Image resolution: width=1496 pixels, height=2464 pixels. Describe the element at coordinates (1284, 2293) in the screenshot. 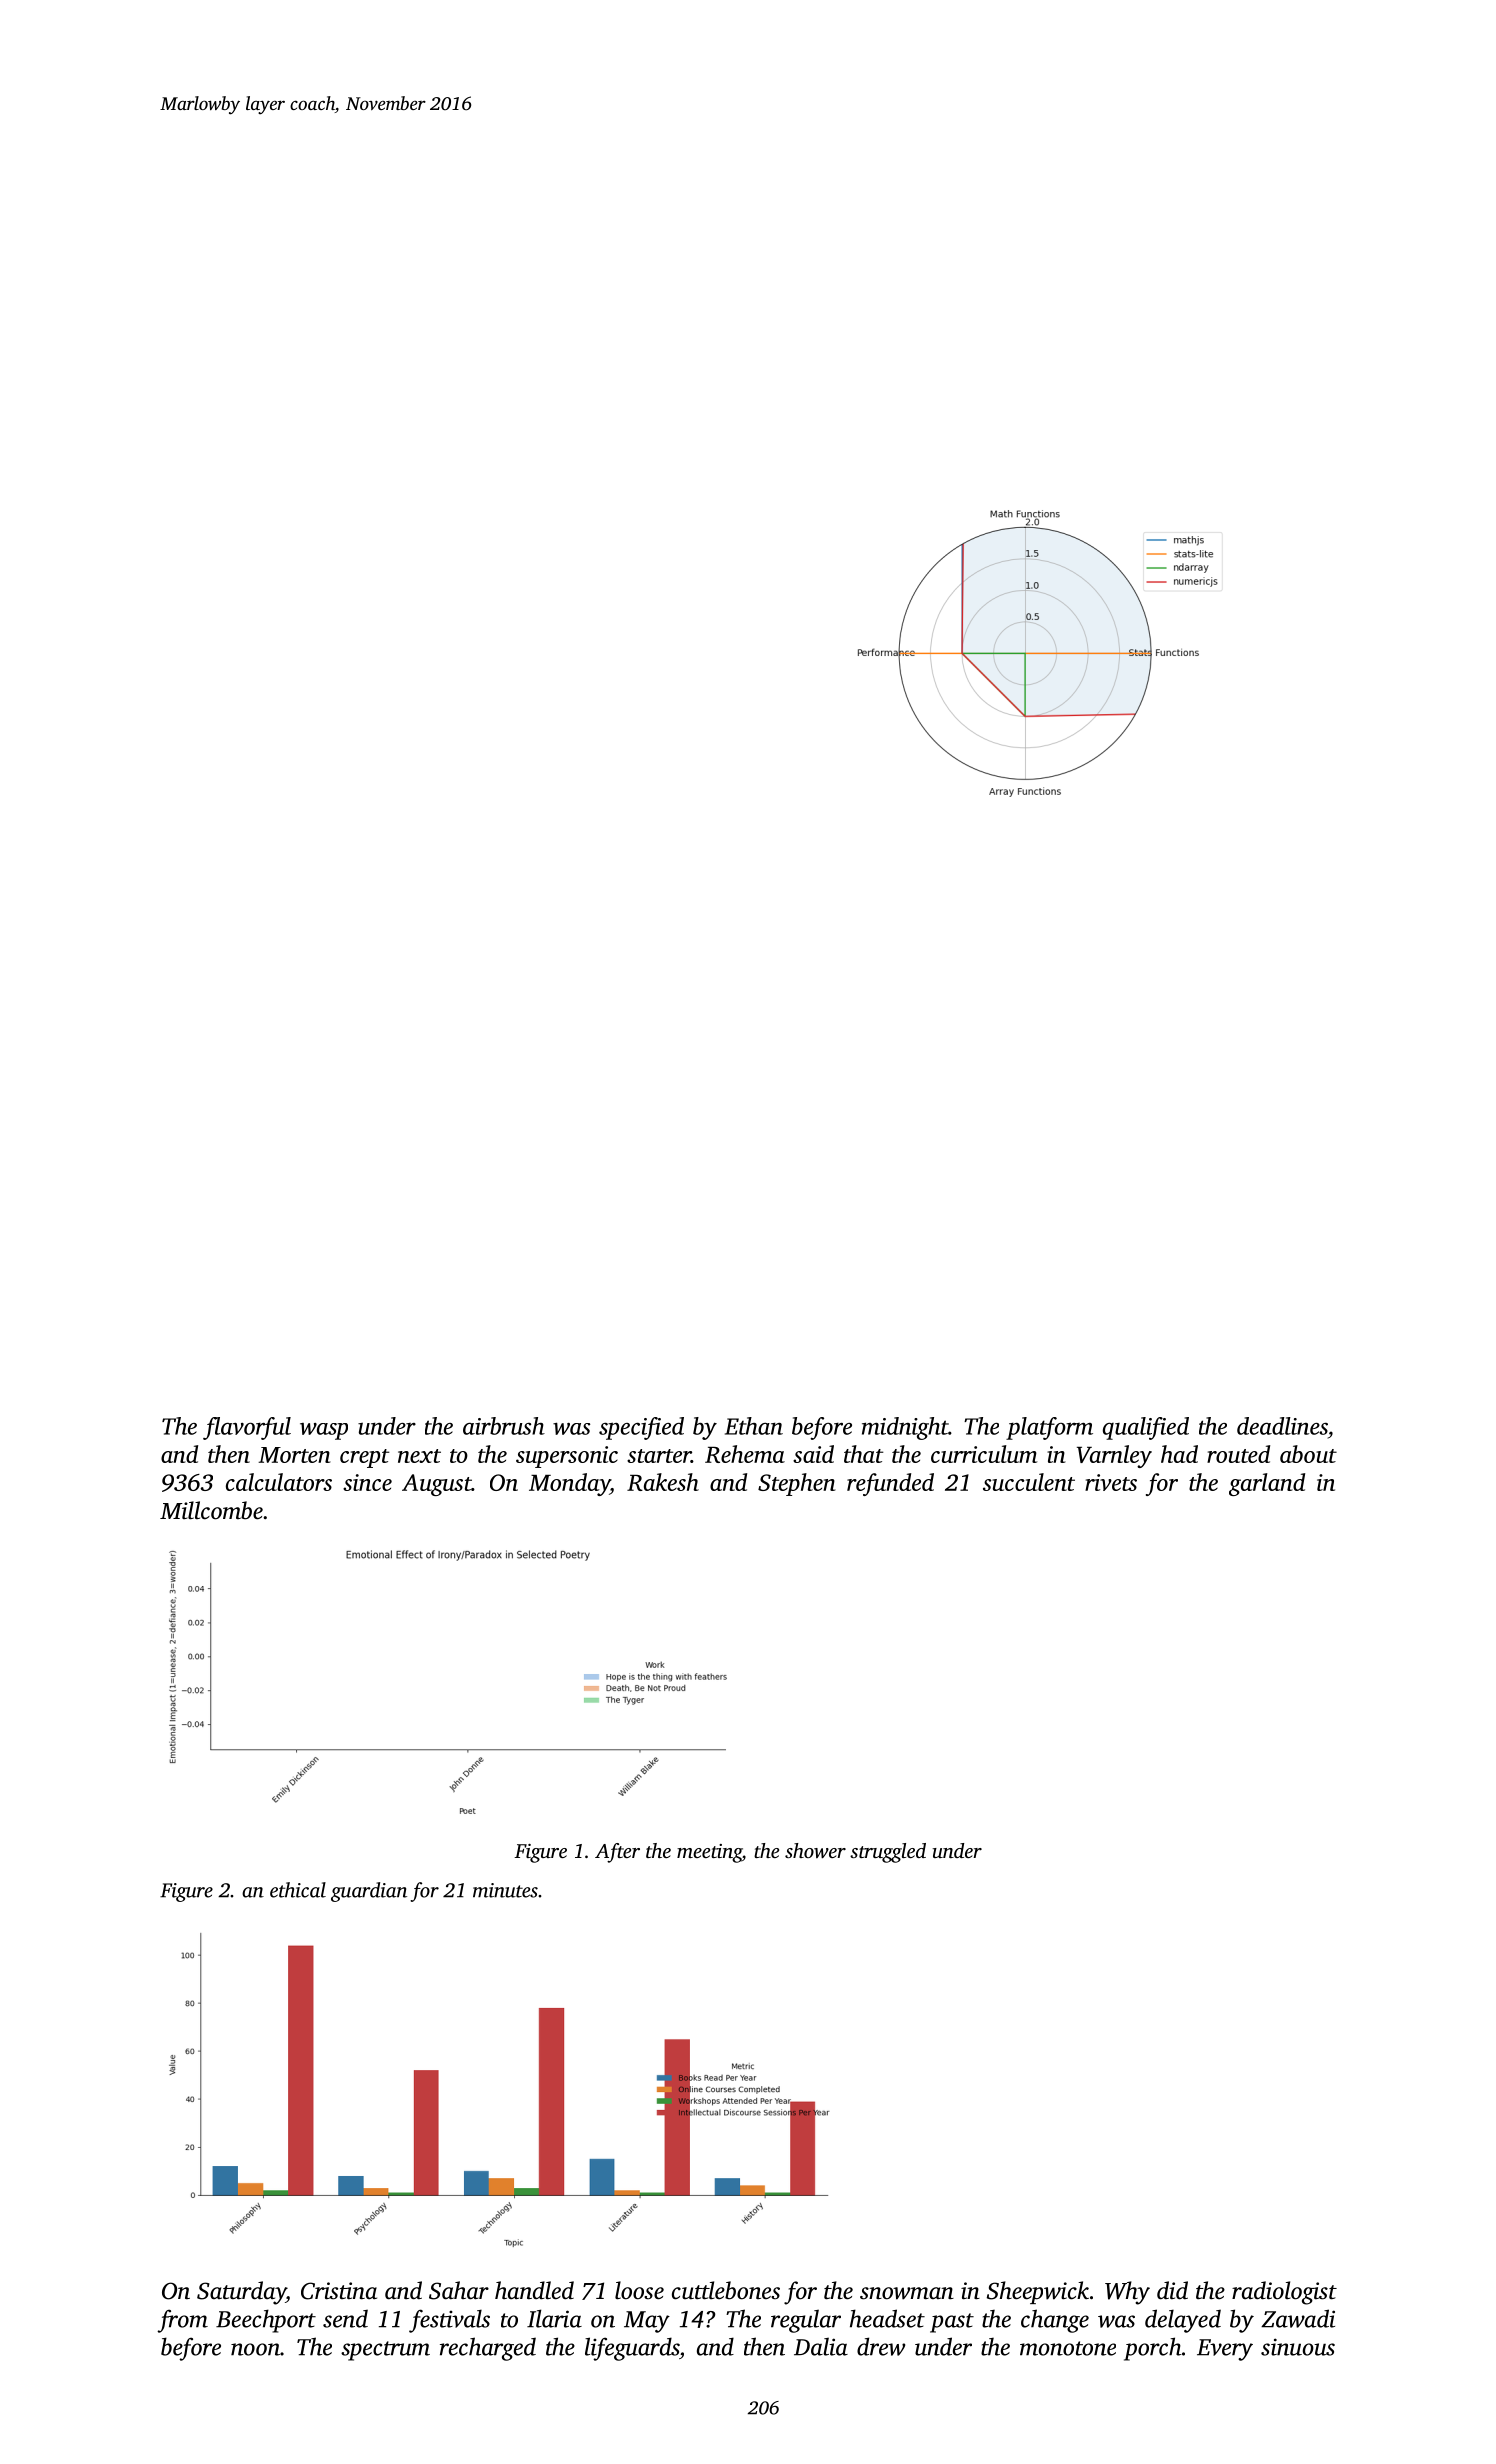

I see `radiologist` at that location.
